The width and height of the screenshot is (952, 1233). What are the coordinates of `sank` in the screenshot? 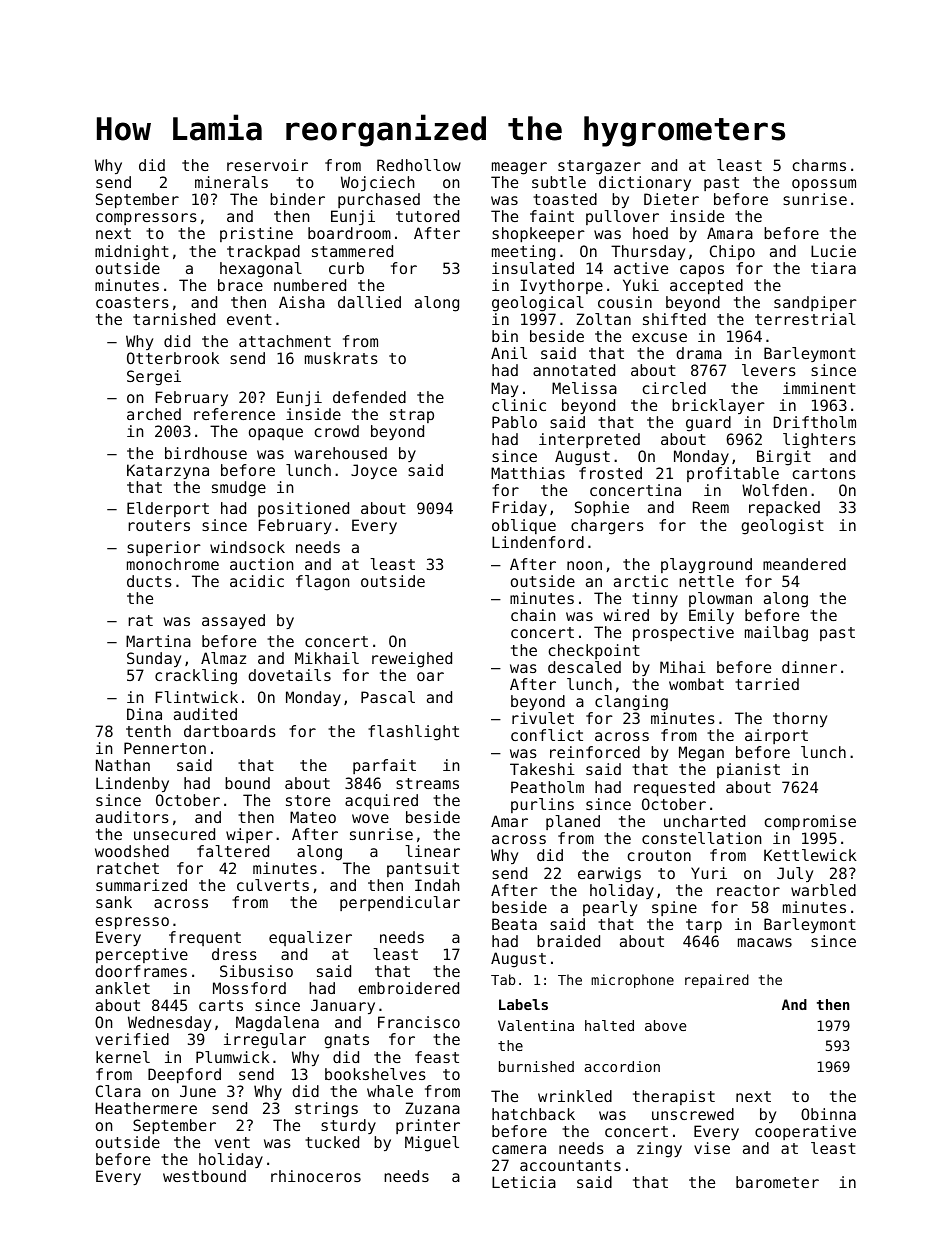 It's located at (114, 902).
